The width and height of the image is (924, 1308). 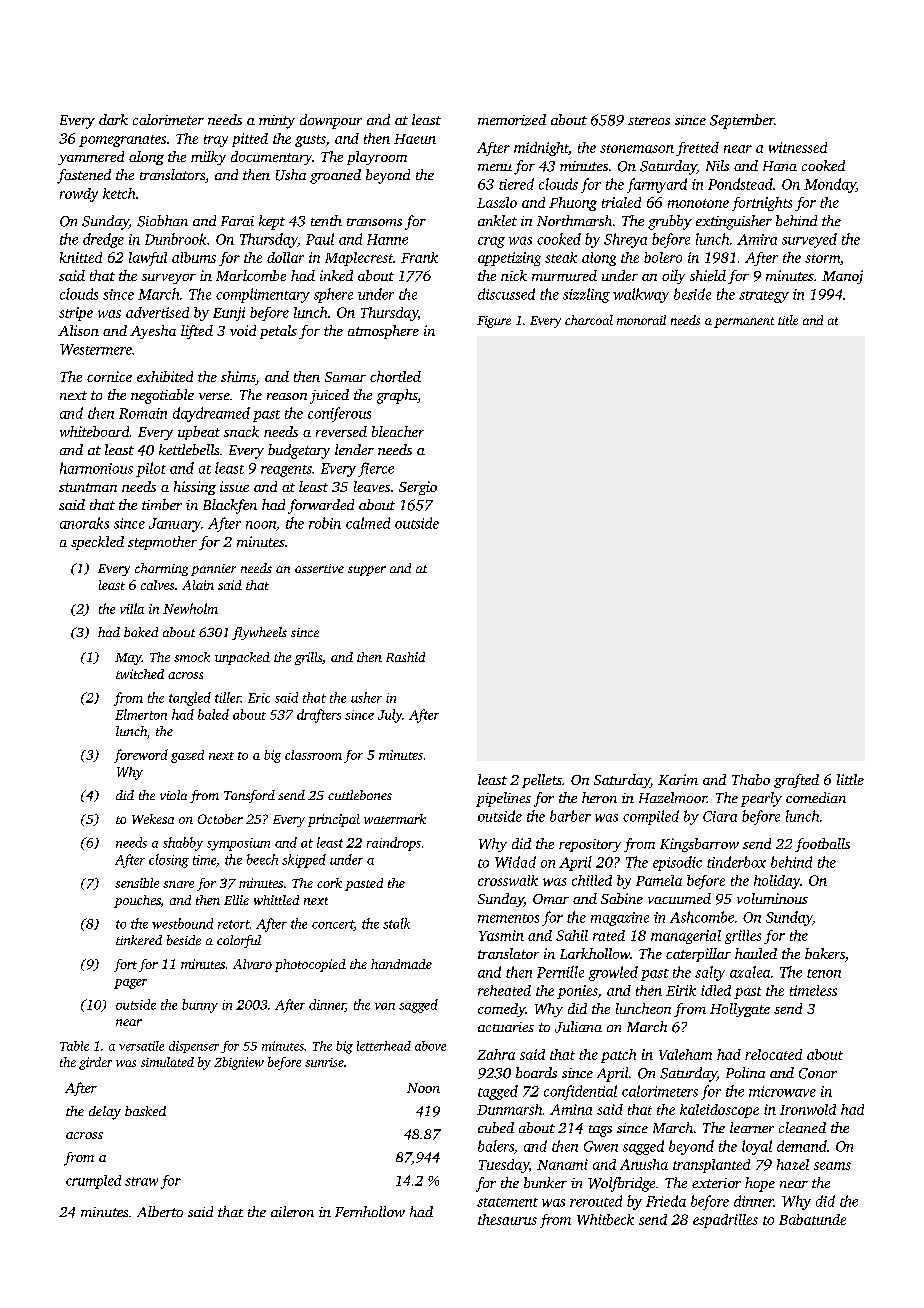 What do you see at coordinates (385, 1006) in the image?
I see `van` at bounding box center [385, 1006].
